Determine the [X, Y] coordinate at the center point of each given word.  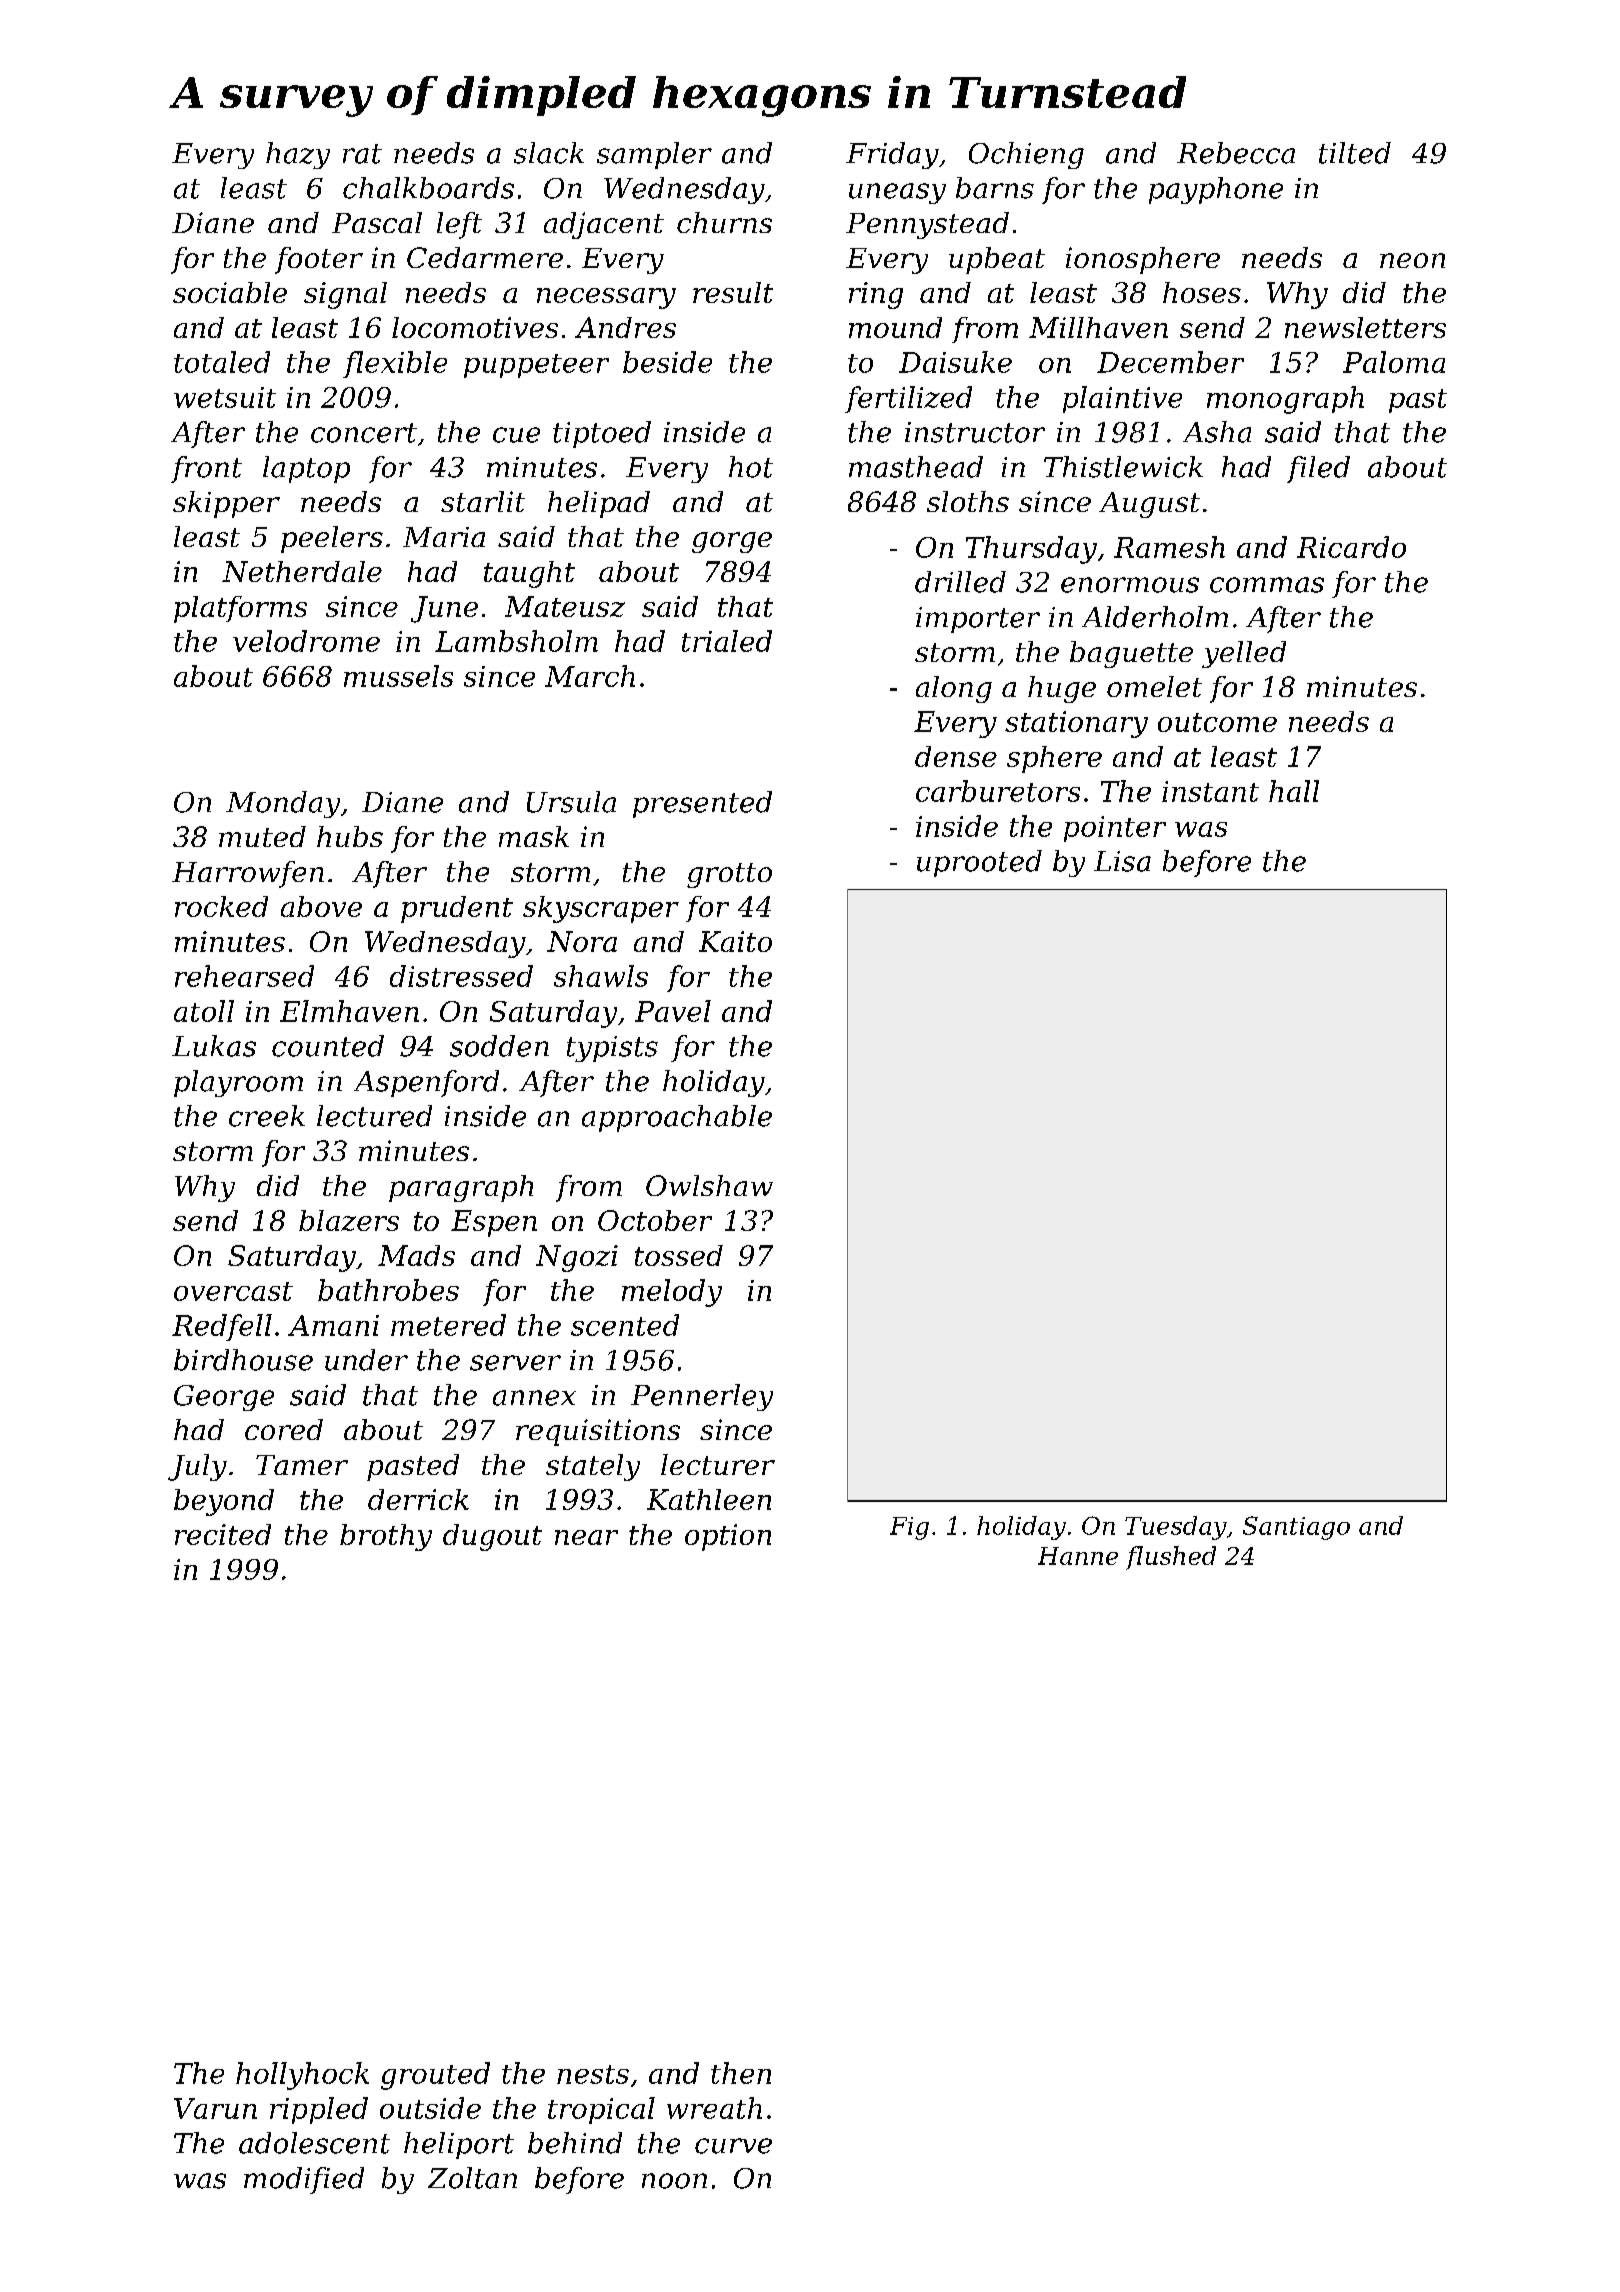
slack [549, 153]
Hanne [1078, 1556]
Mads [416, 1255]
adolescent [314, 2143]
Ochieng [1026, 155]
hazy [298, 155]
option [728, 1537]
